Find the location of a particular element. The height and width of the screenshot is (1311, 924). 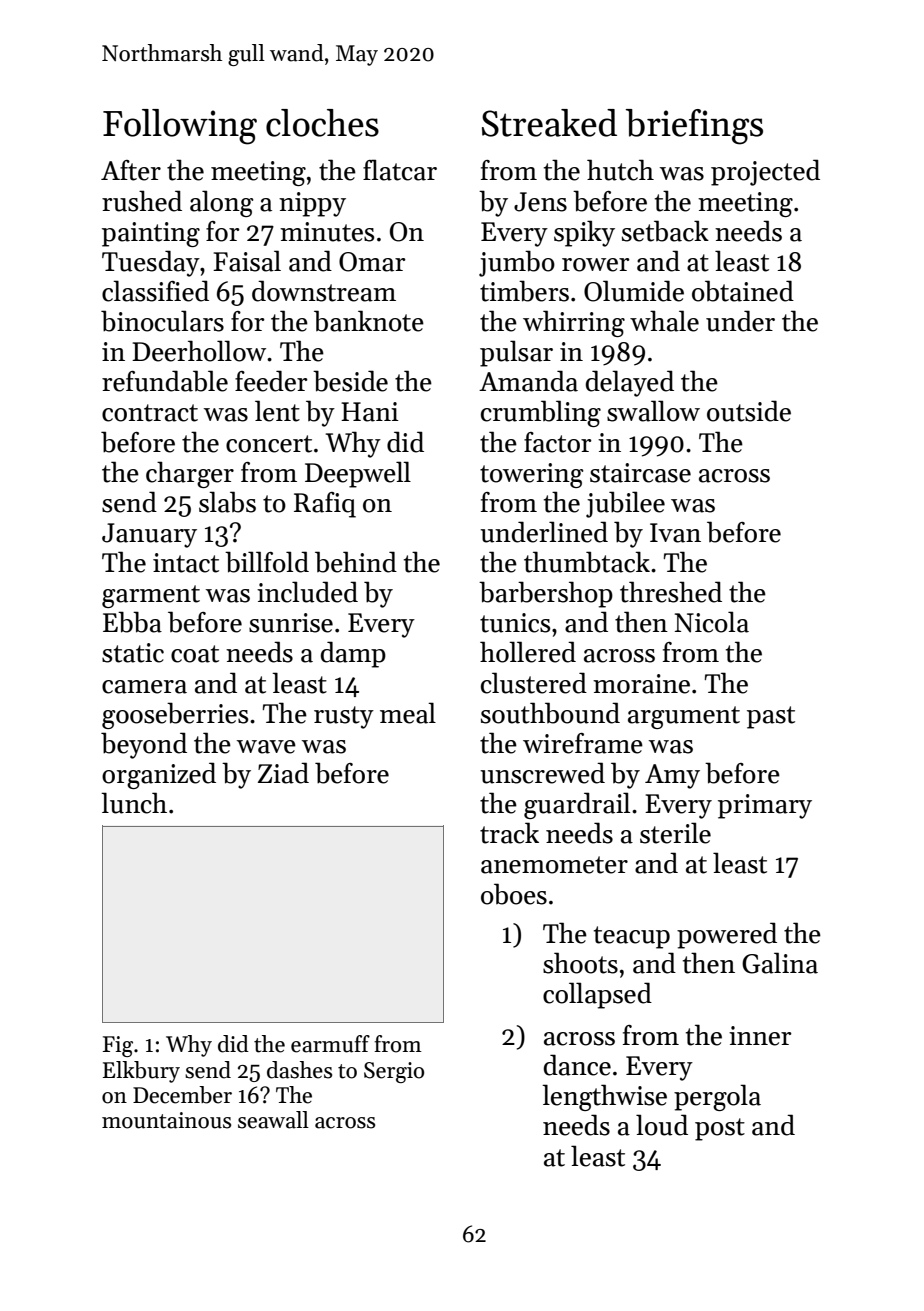

briefings is located at coordinates (694, 127).
